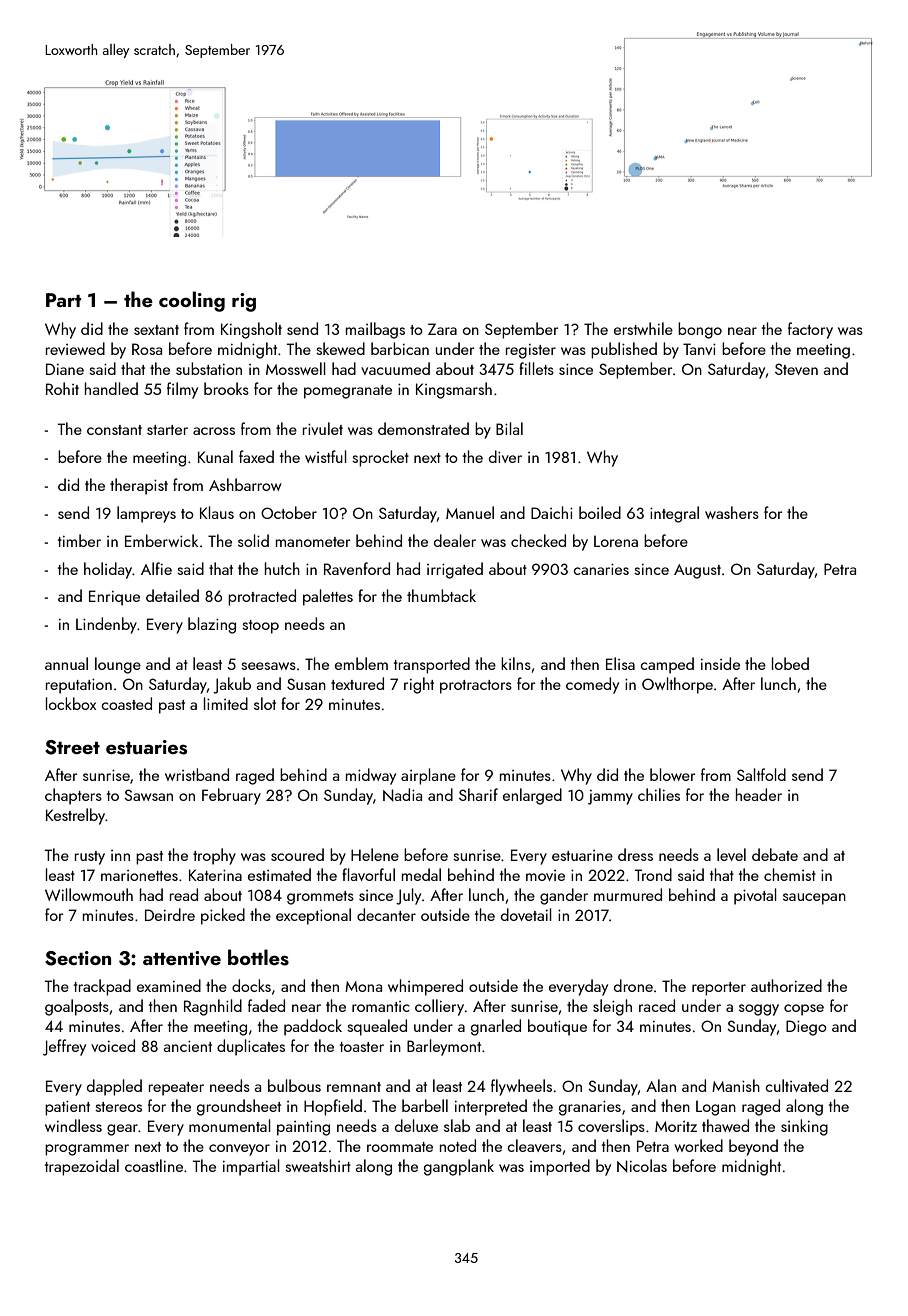 This page has height=1316, width=908. I want to click on factory, so click(810, 330).
